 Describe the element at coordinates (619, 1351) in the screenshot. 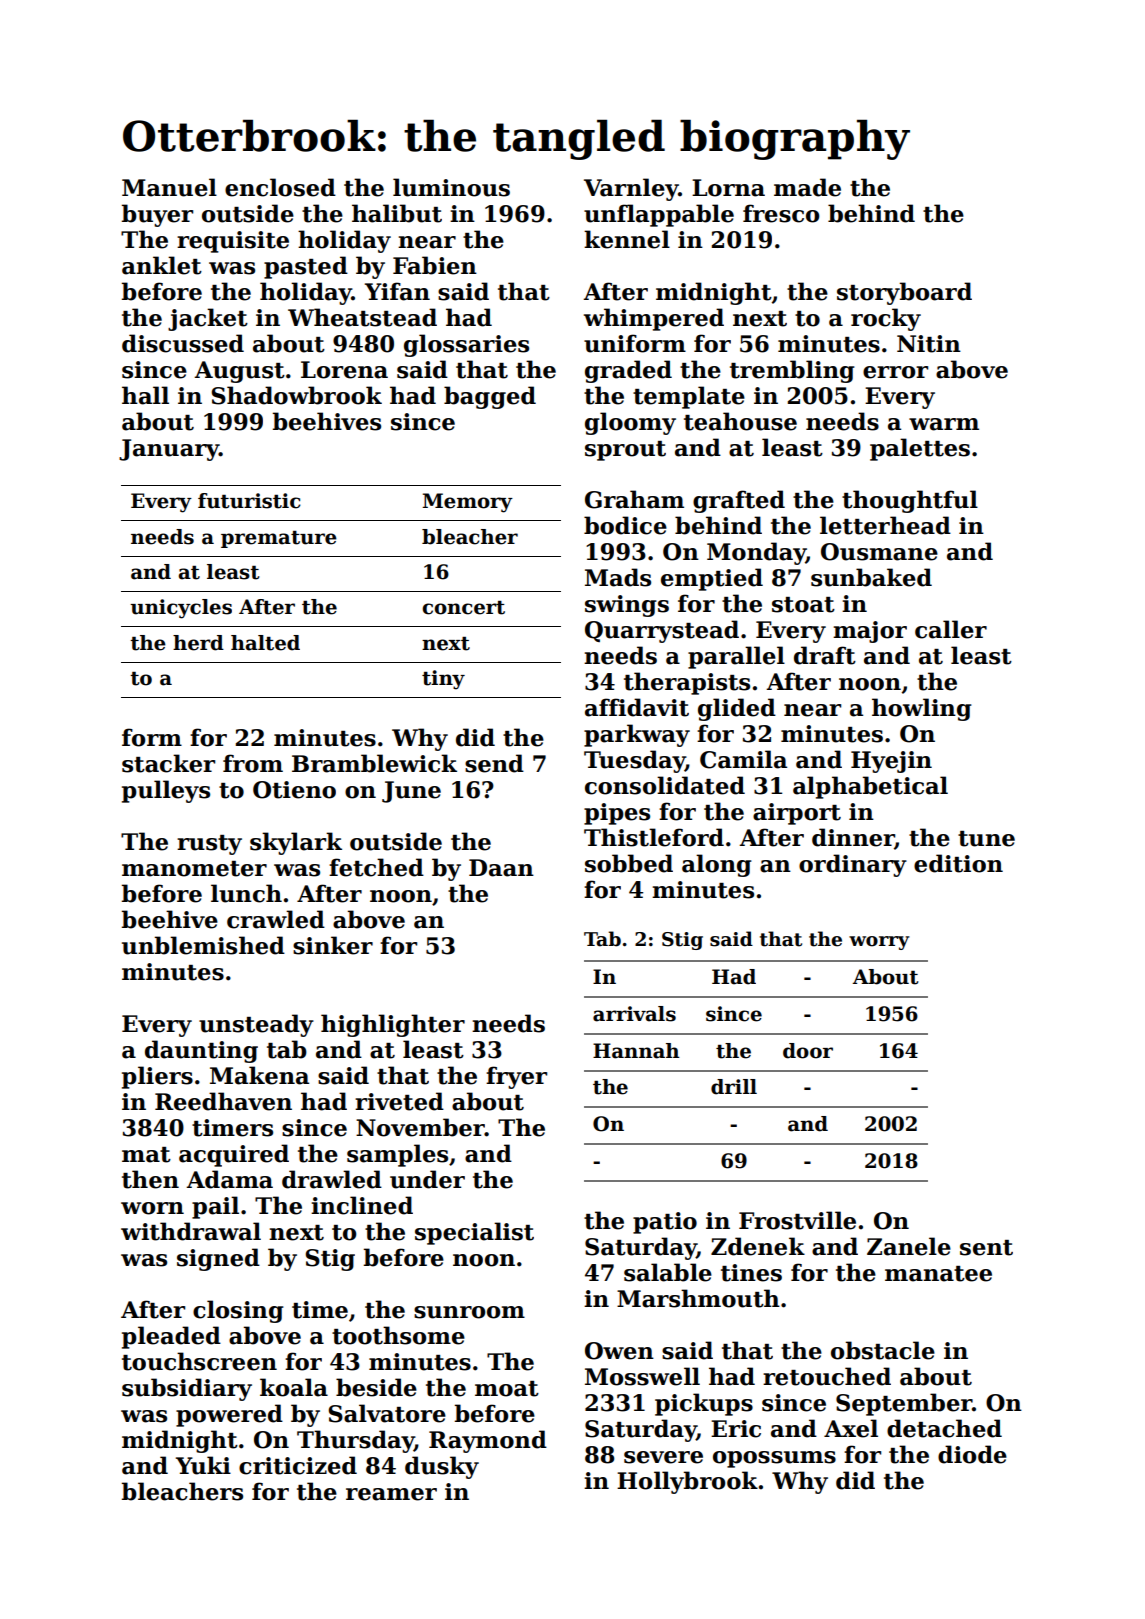

I see `Owen` at that location.
